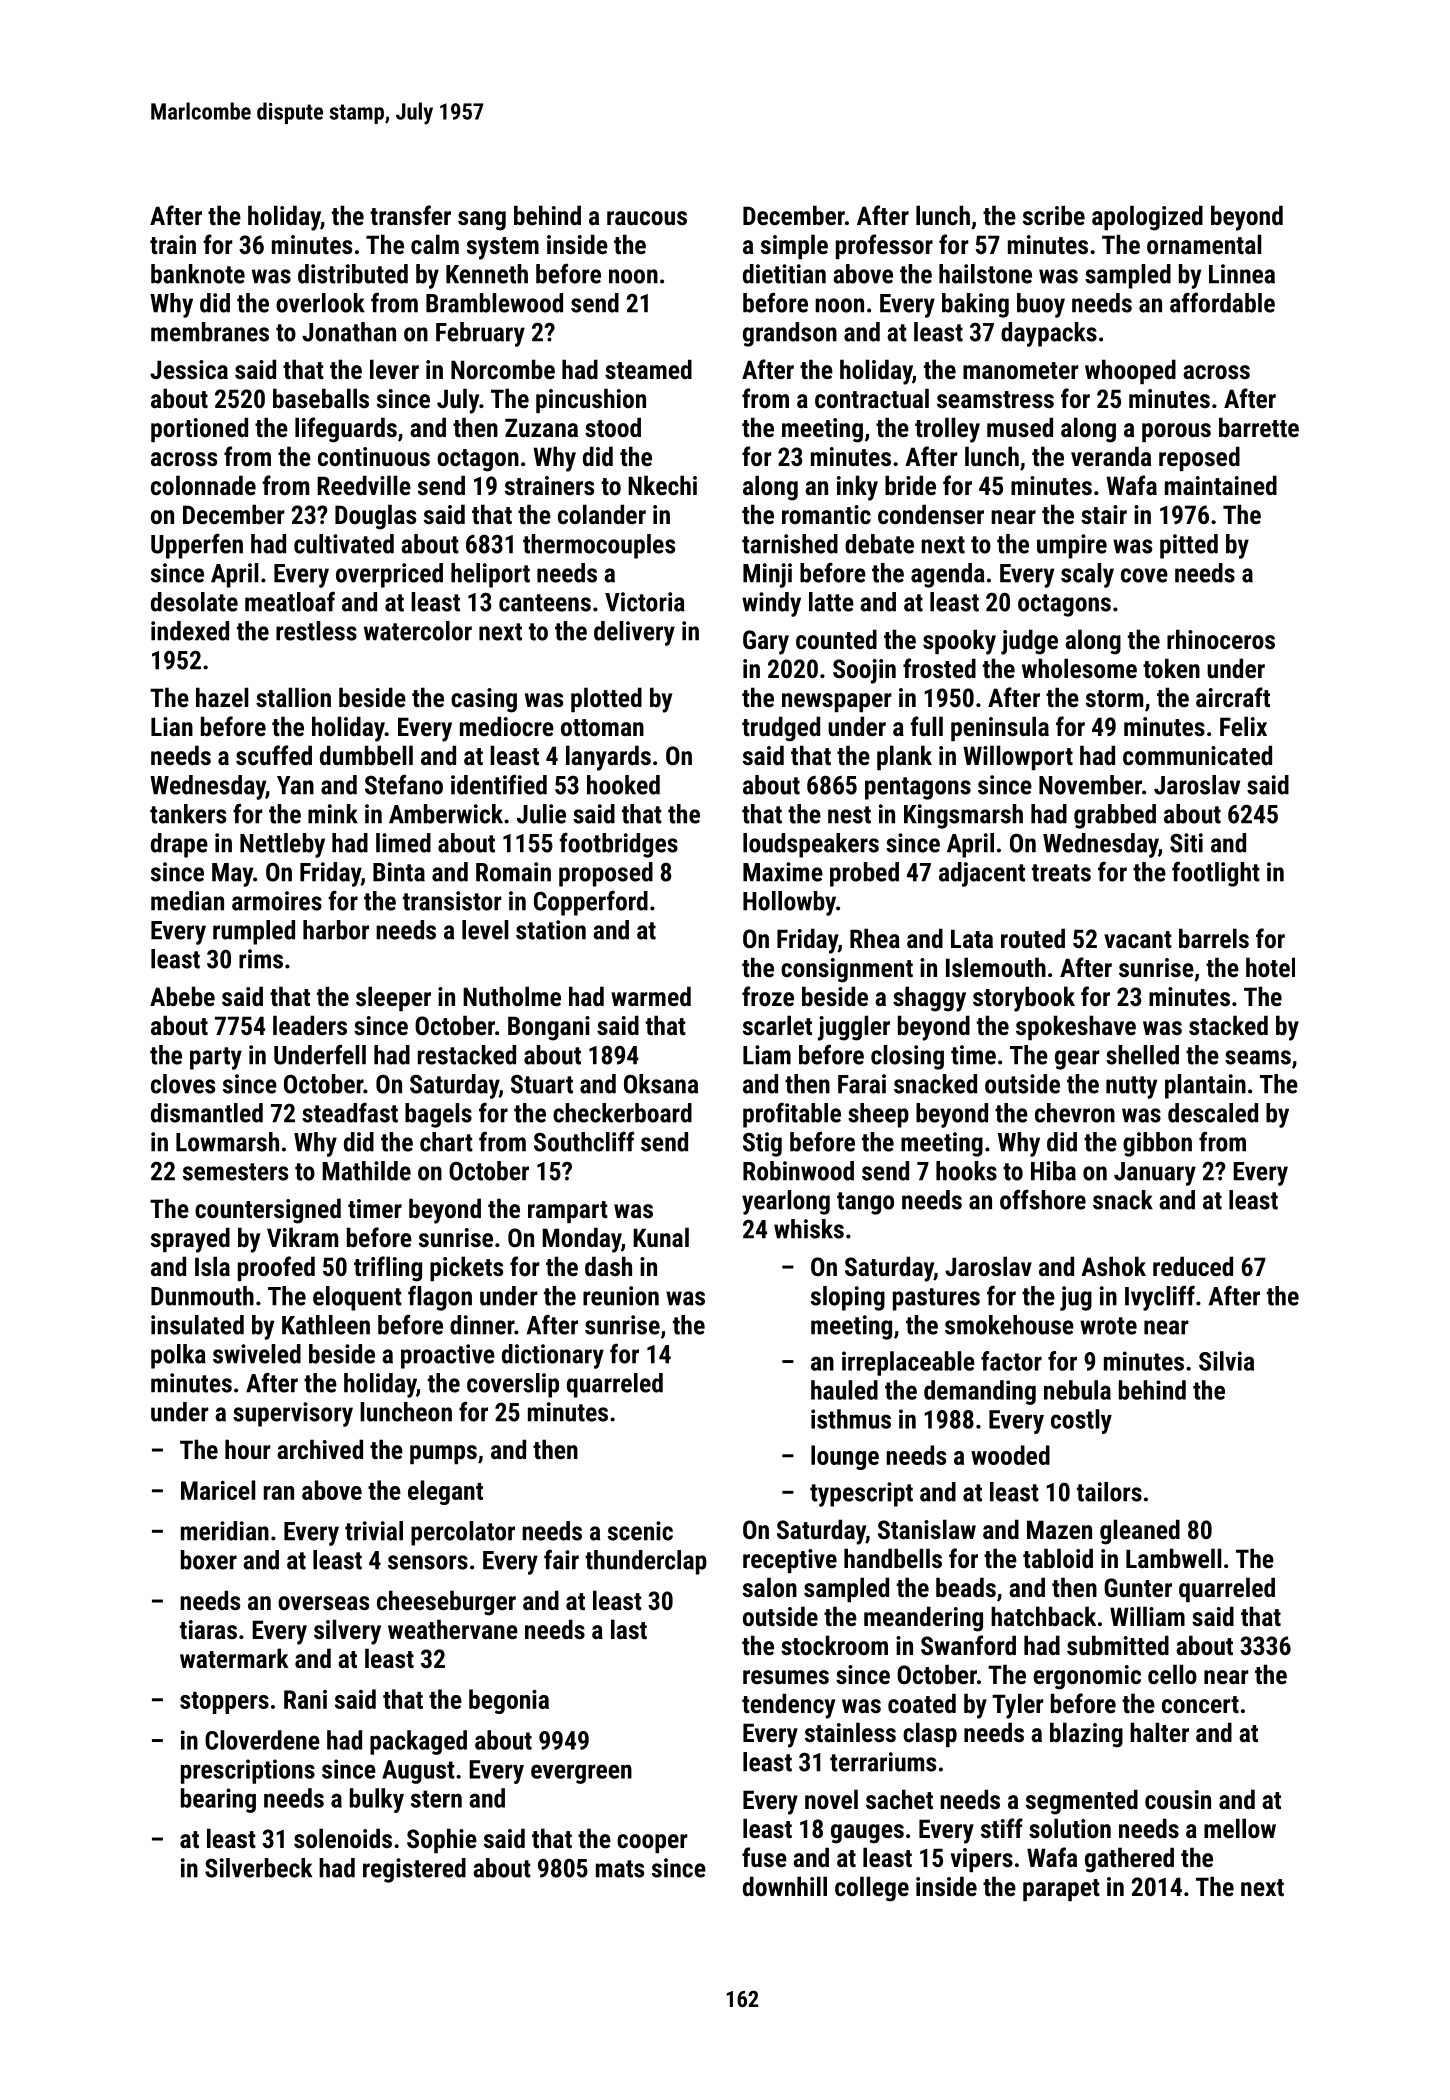 The image size is (1450, 2100). What do you see at coordinates (261, 959) in the page?
I see `rims` at bounding box center [261, 959].
